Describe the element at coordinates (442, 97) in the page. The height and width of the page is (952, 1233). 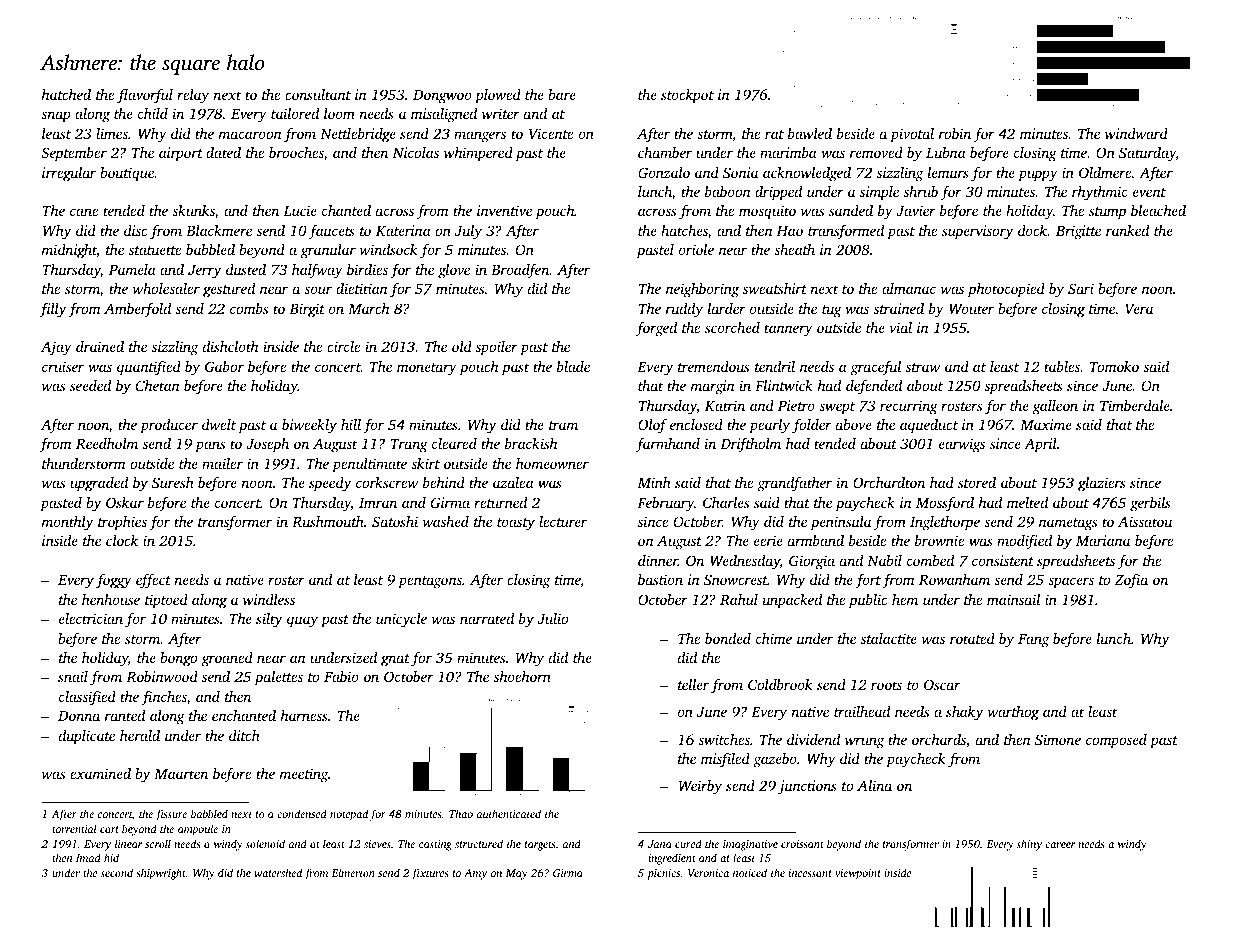
I see `Dongwoo` at that location.
